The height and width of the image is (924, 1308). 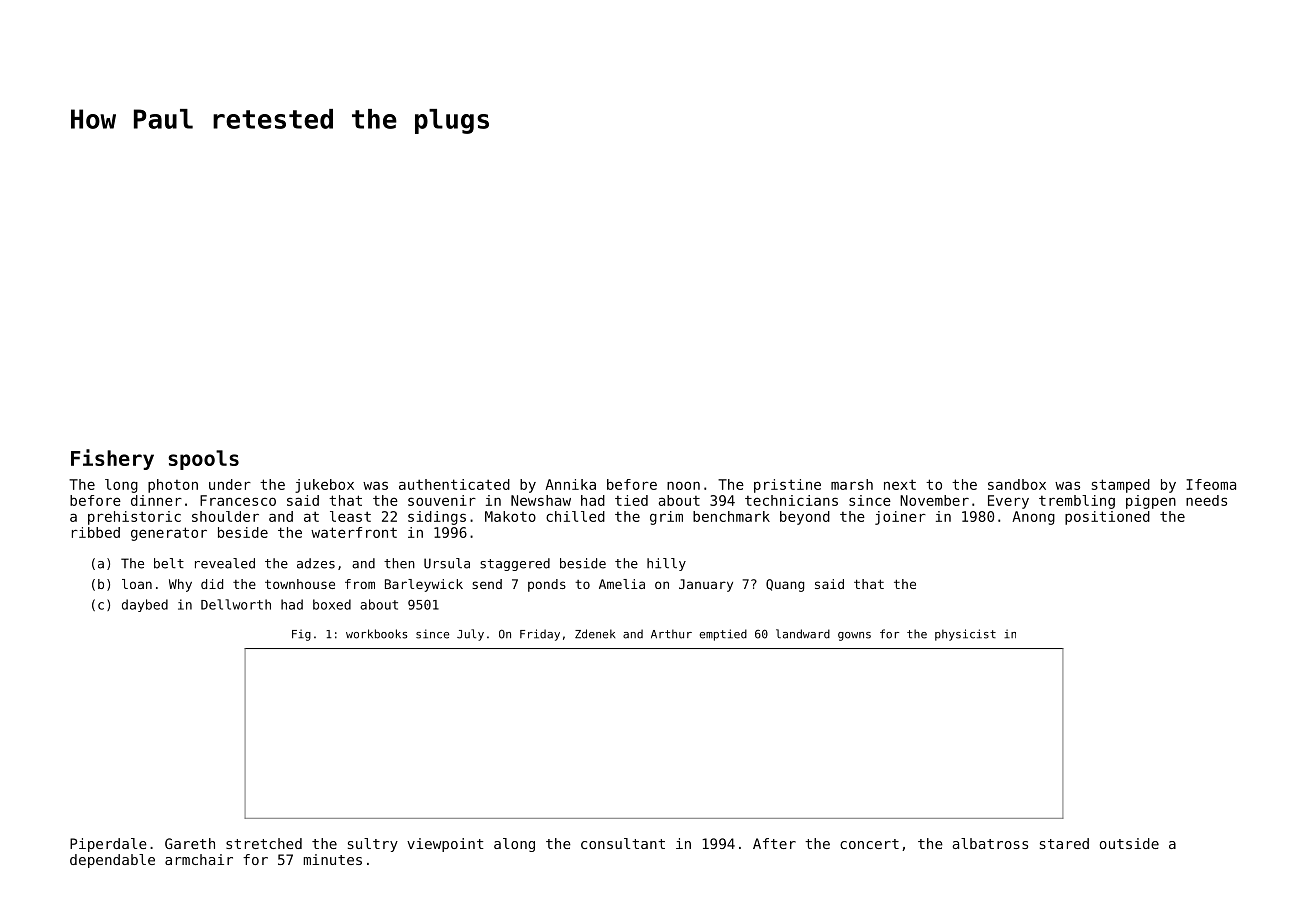 I want to click on stretched, so click(x=264, y=843).
